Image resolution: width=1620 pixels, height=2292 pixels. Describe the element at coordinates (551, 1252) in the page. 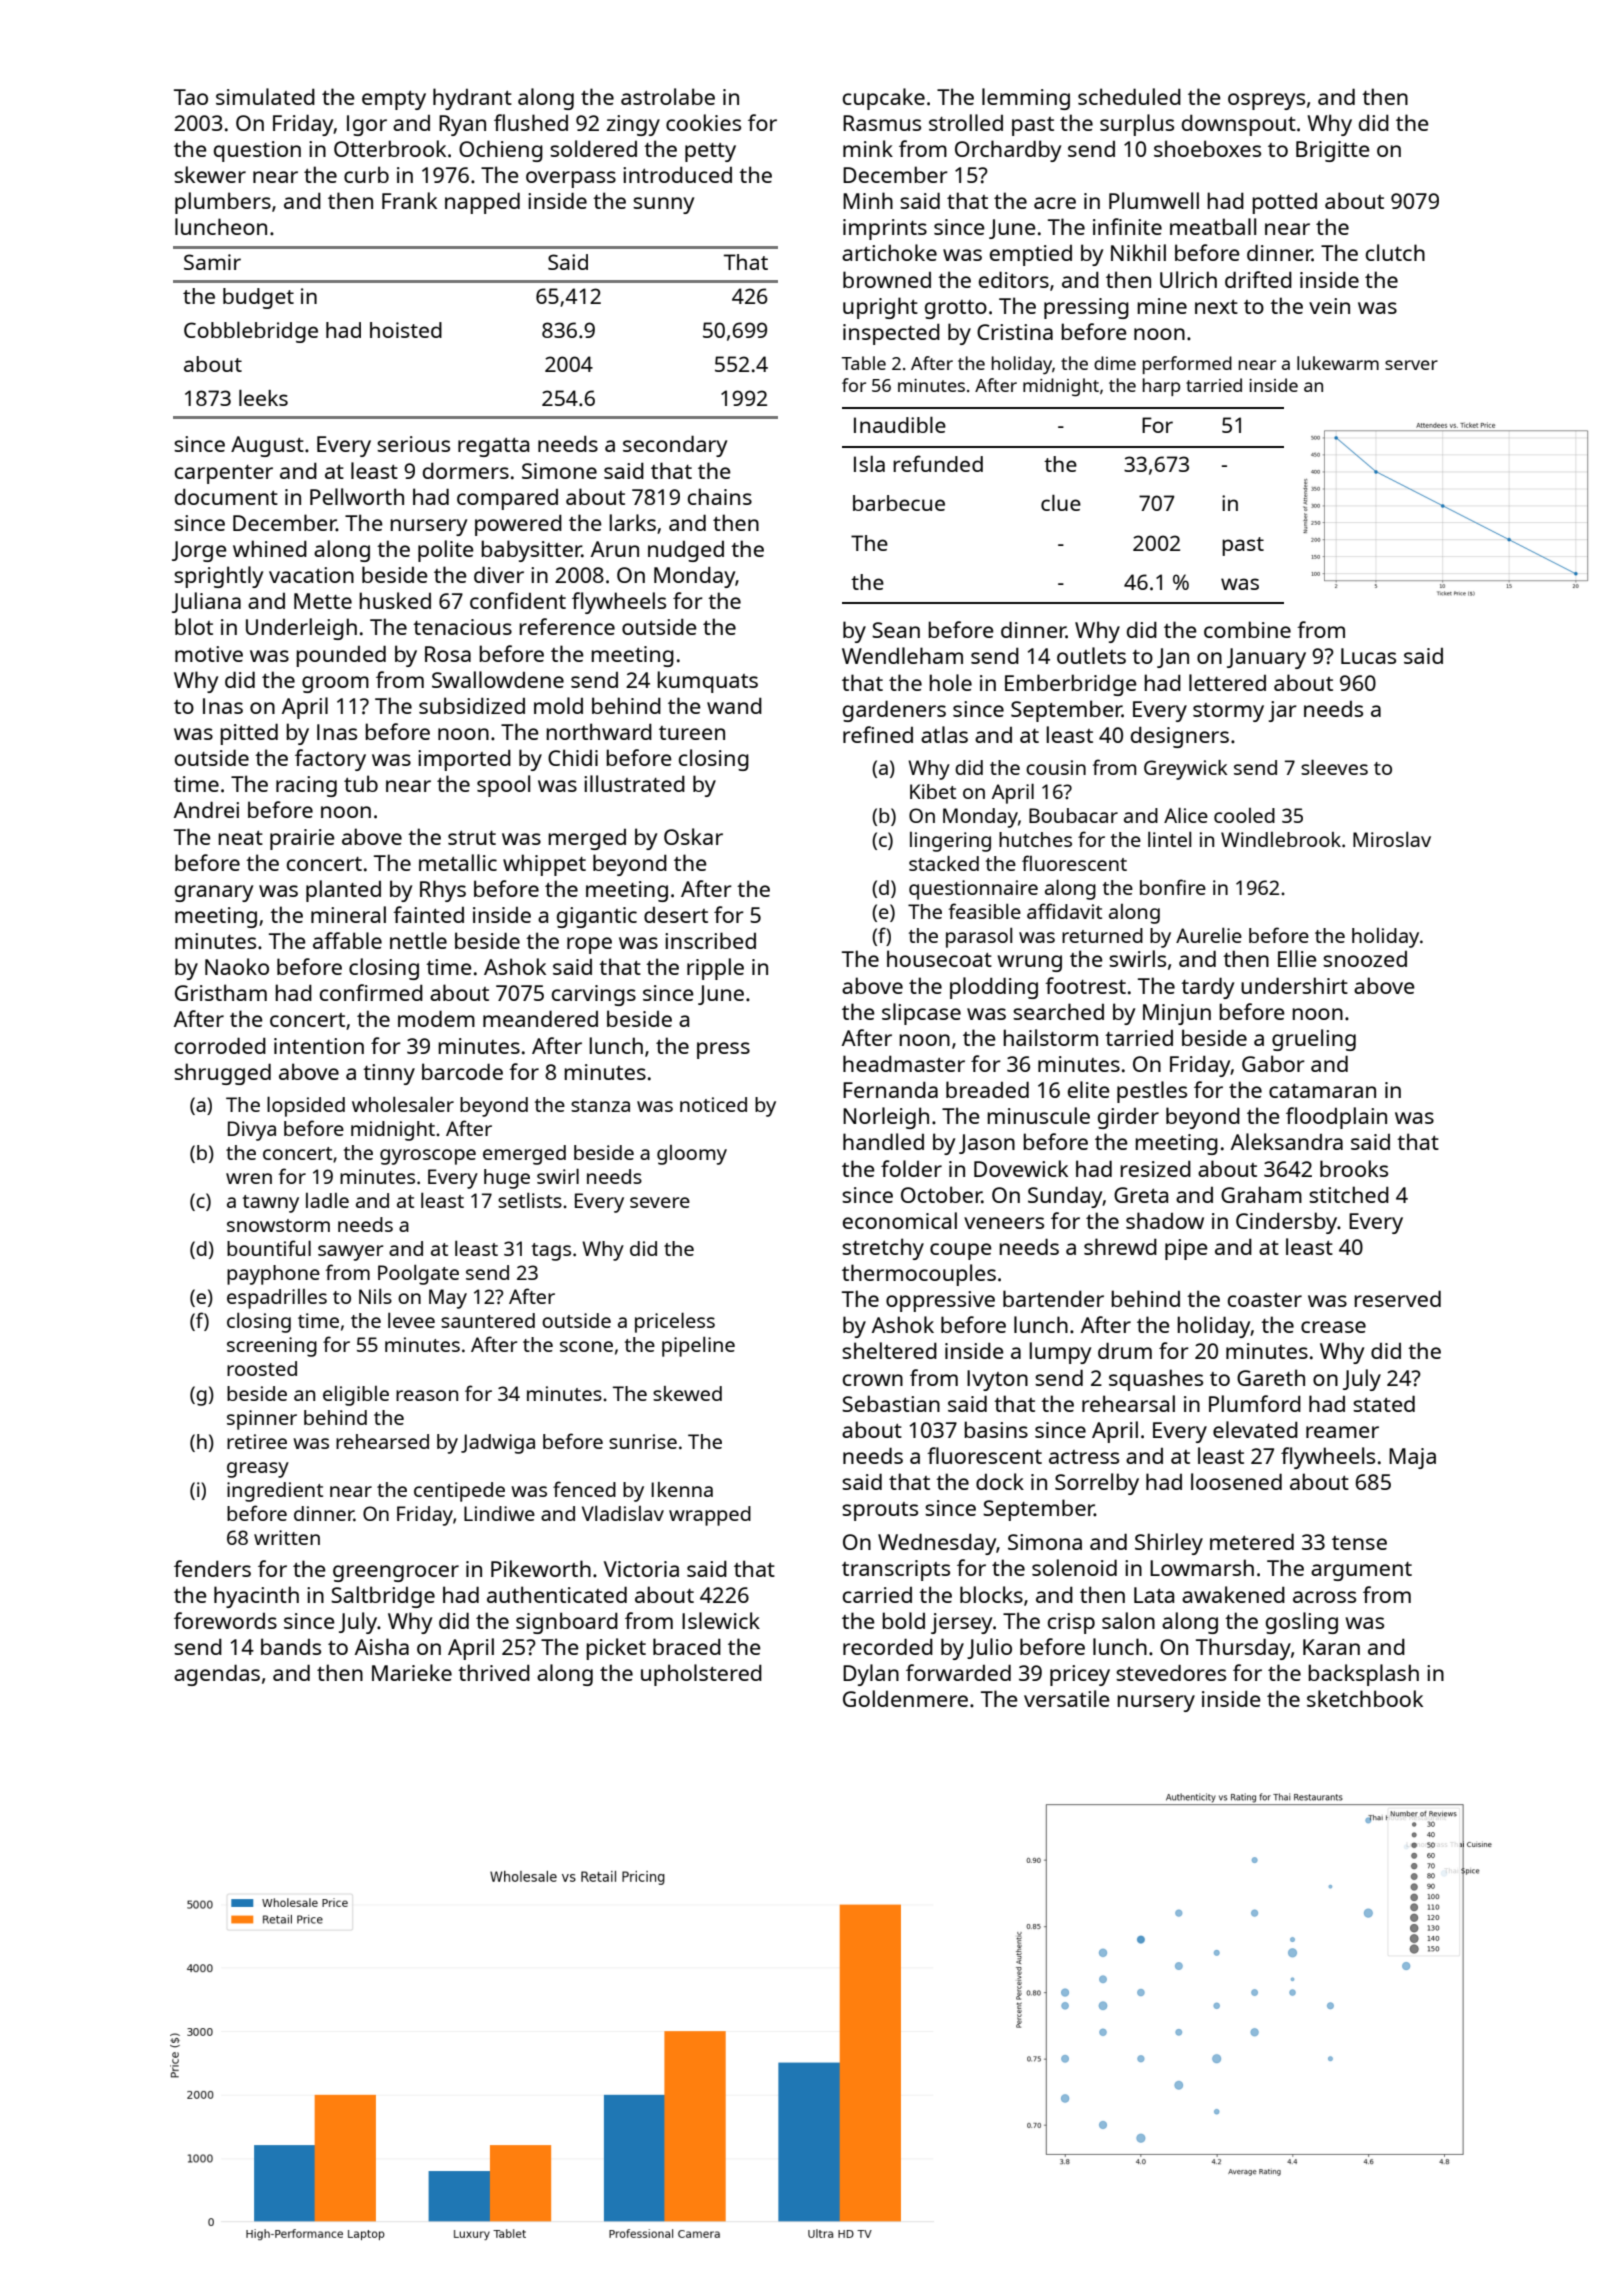

I see `tags` at that location.
